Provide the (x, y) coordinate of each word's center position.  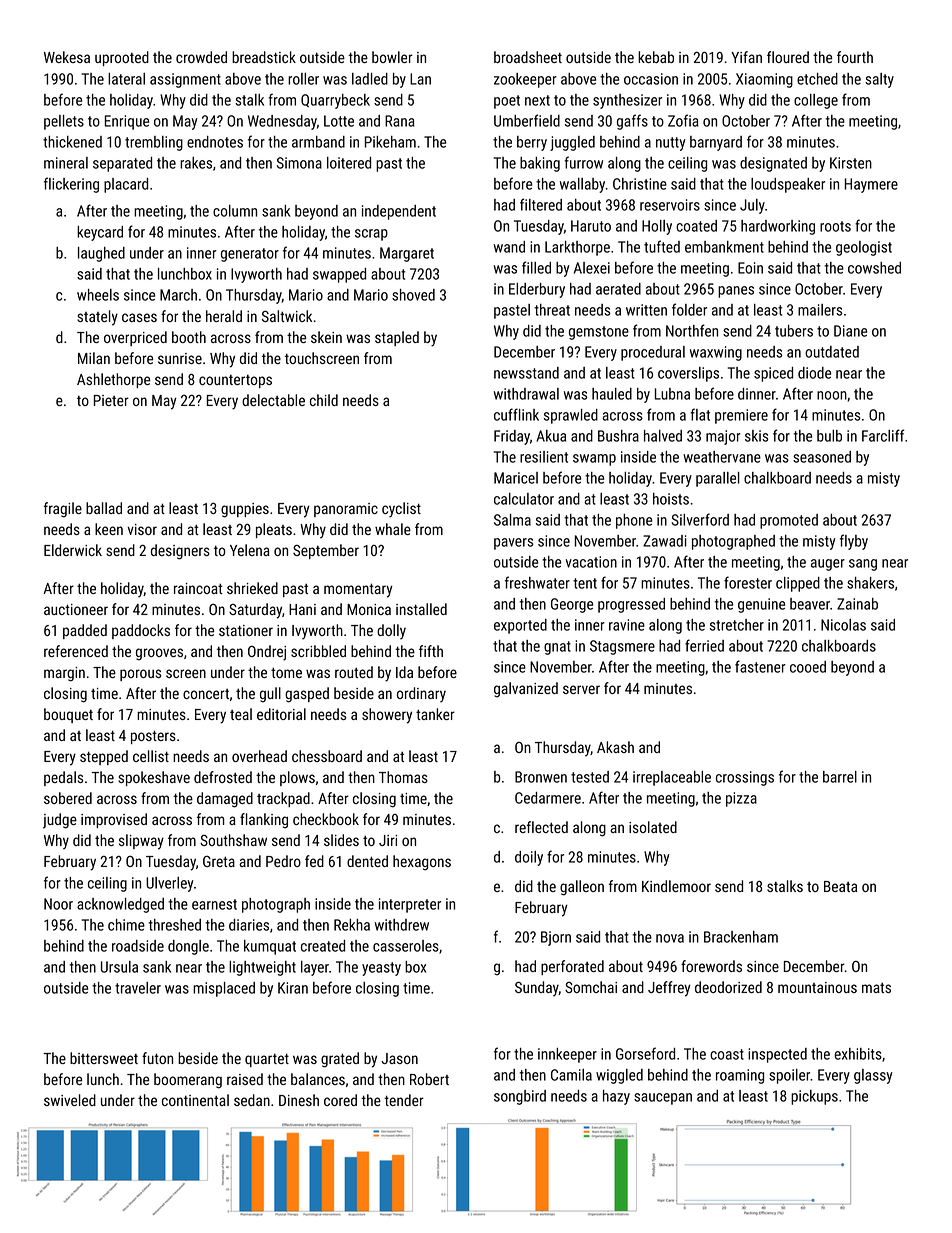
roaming (740, 1076)
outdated (832, 352)
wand (509, 247)
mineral (66, 163)
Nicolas (843, 625)
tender (404, 1100)
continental (195, 1100)
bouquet (68, 715)
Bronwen (541, 777)
